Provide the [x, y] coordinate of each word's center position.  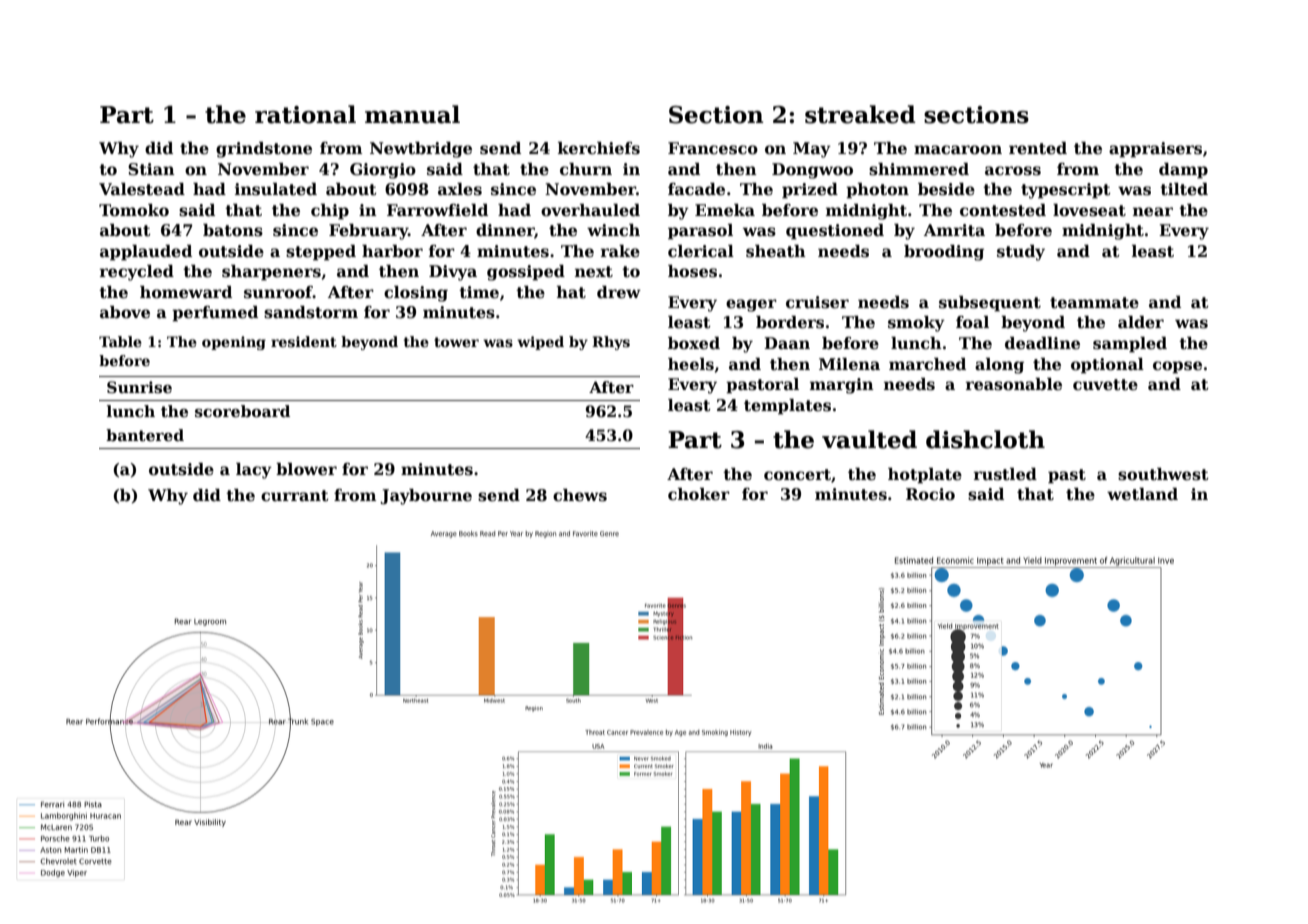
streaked [860, 114]
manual [412, 114]
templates [787, 407]
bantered [145, 435]
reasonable [1014, 384]
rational [305, 114]
